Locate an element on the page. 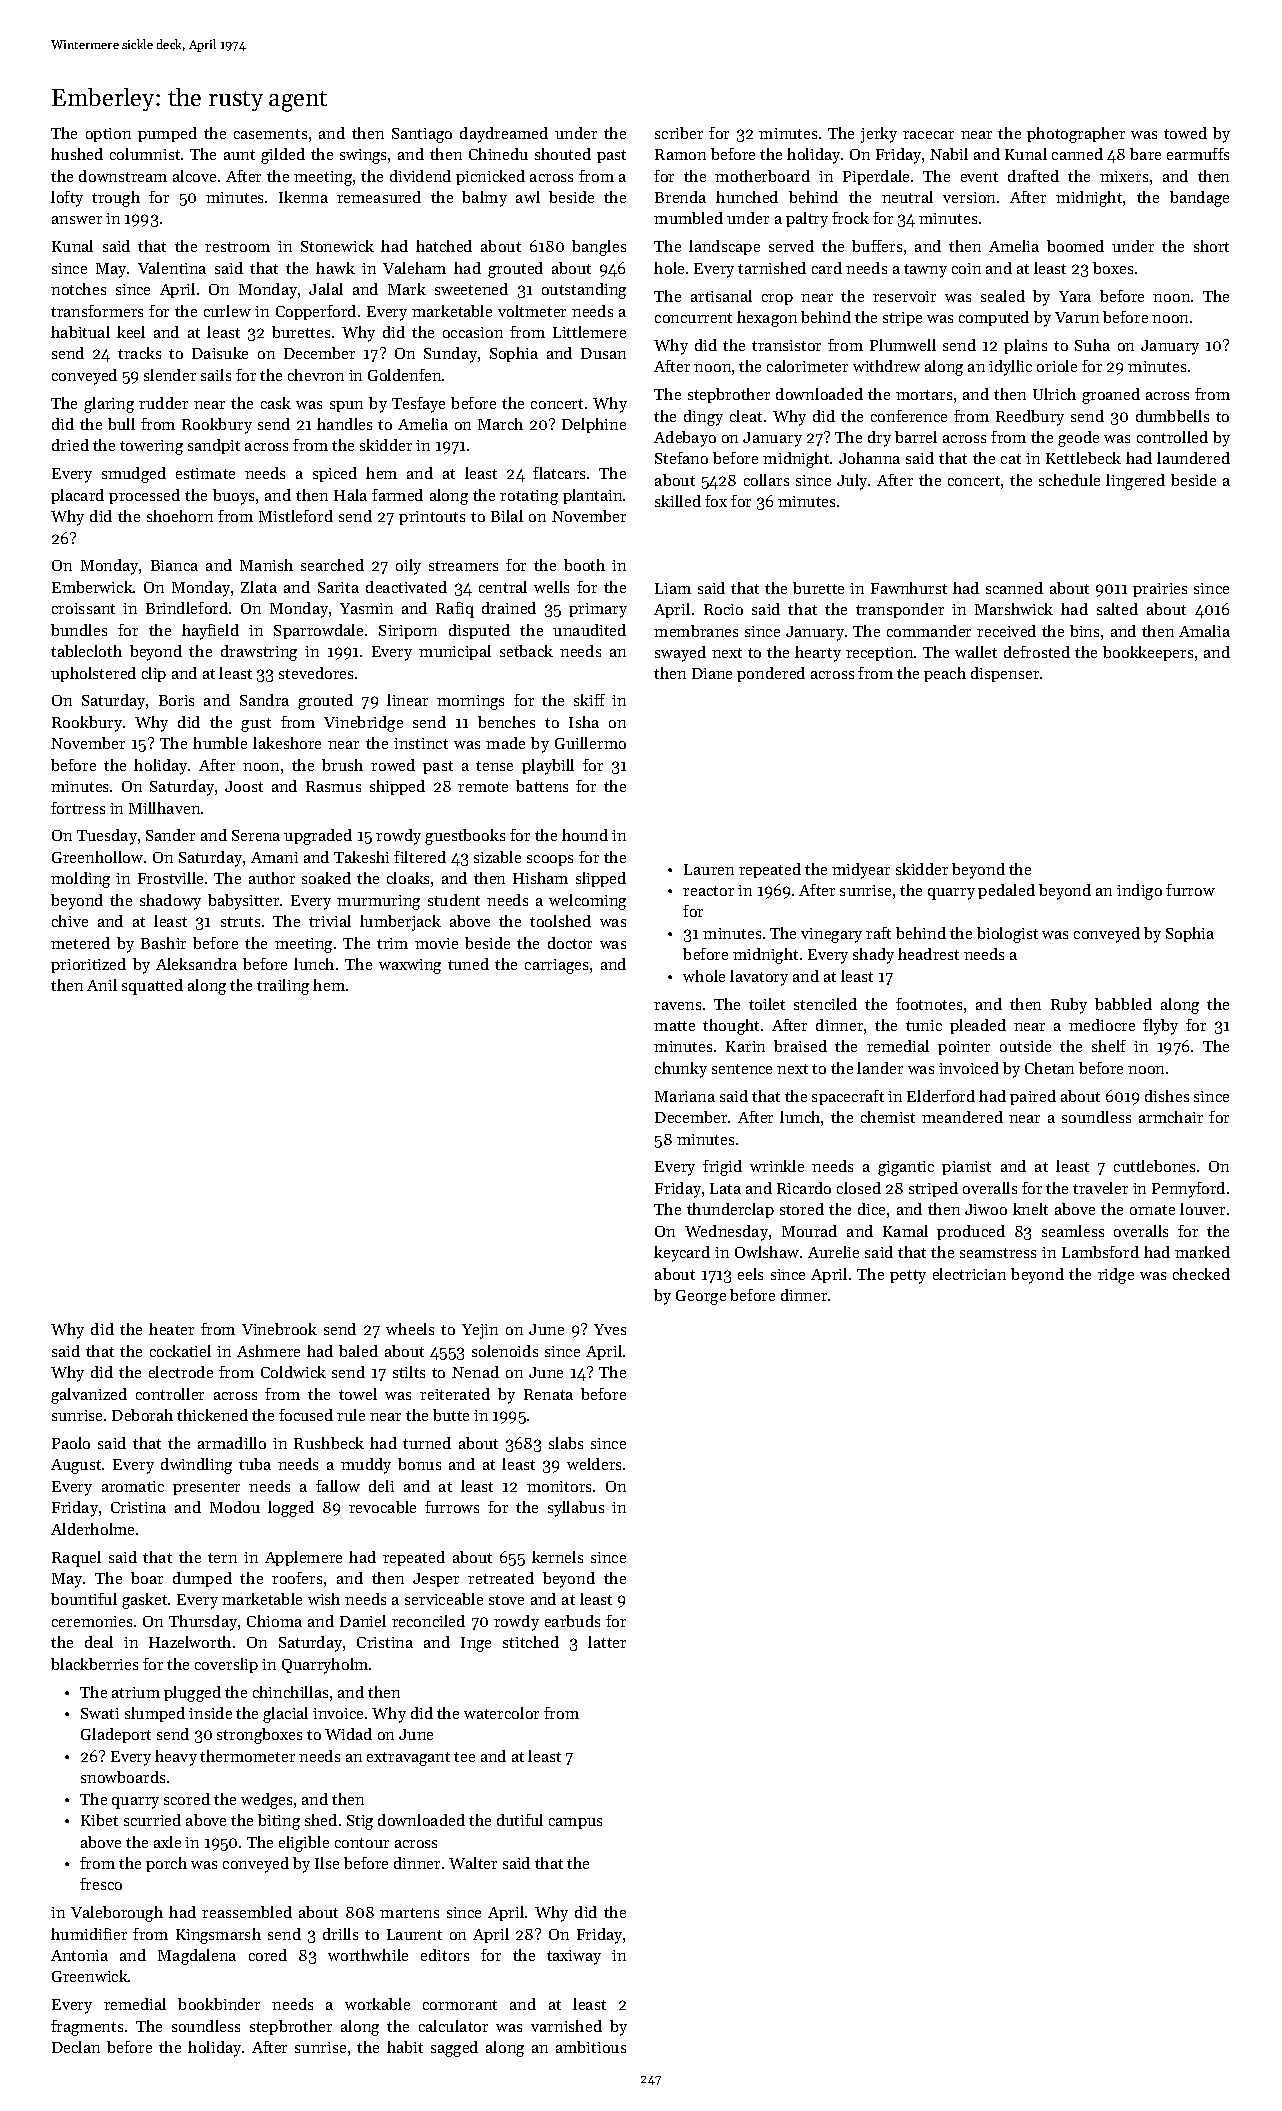 The width and height of the image is (1282, 2111). logged is located at coordinates (291, 1509).
